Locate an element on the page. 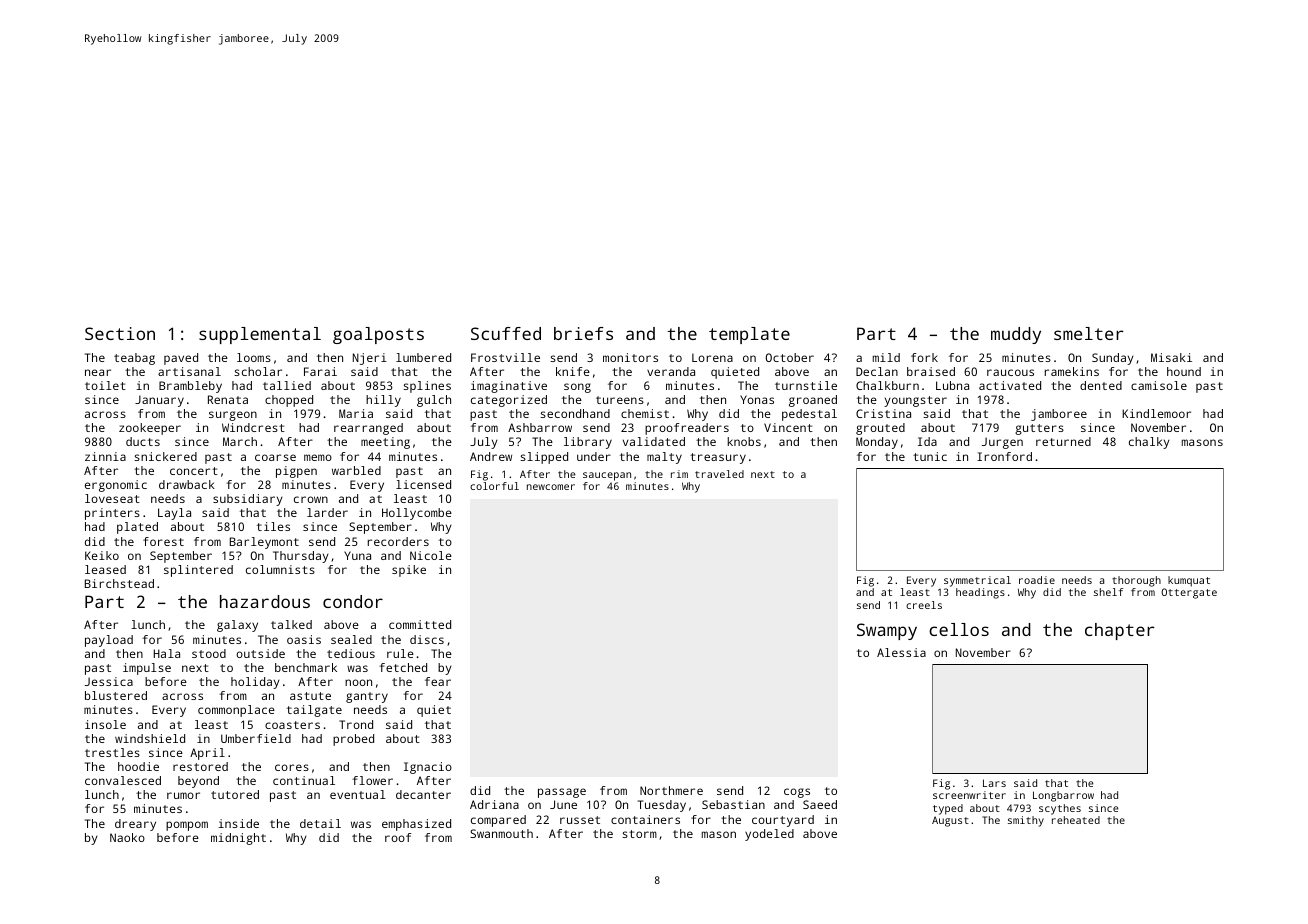  symmetrical is located at coordinates (977, 581).
